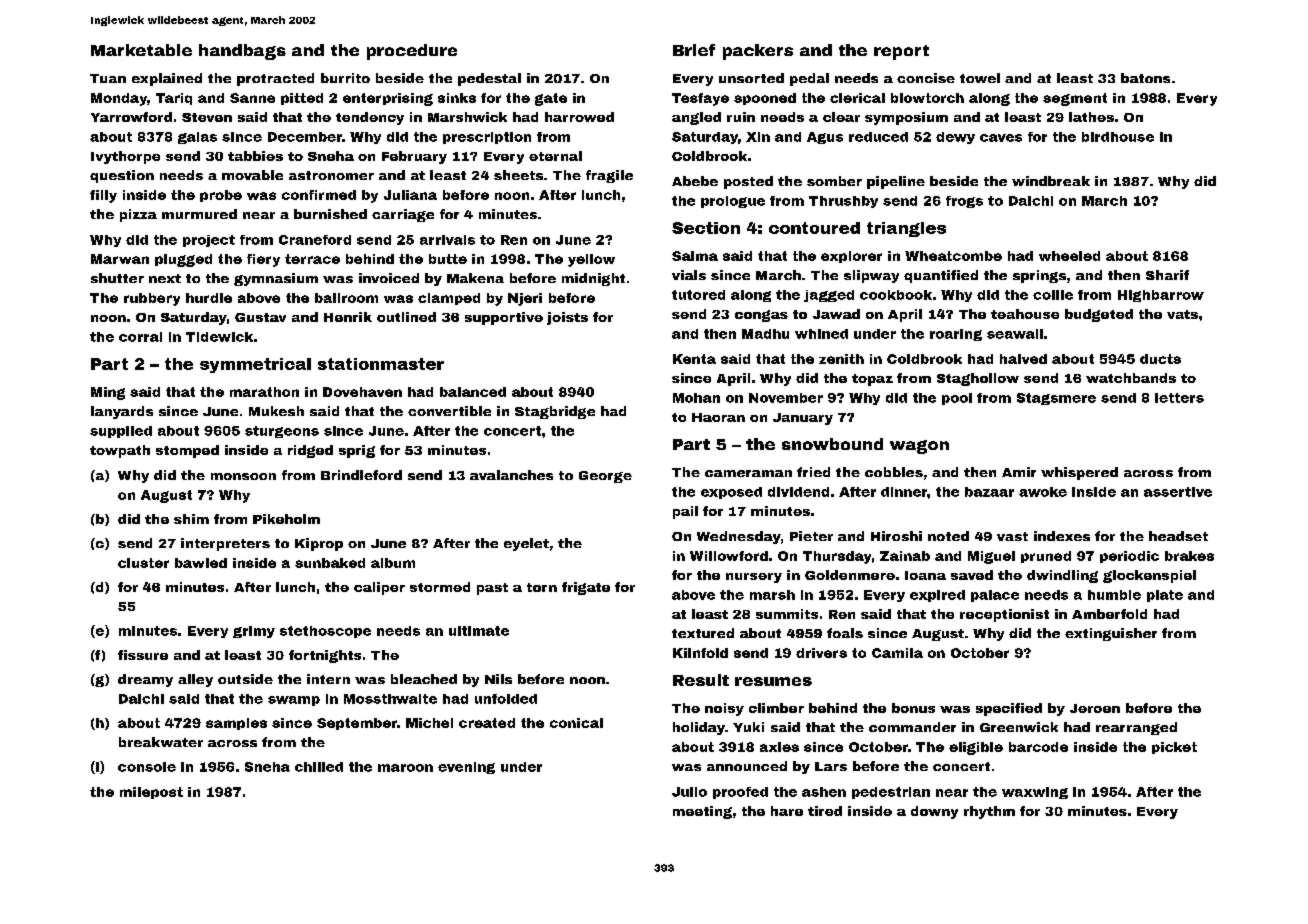 This image has height=924, width=1308. I want to click on balanced, so click(473, 392).
